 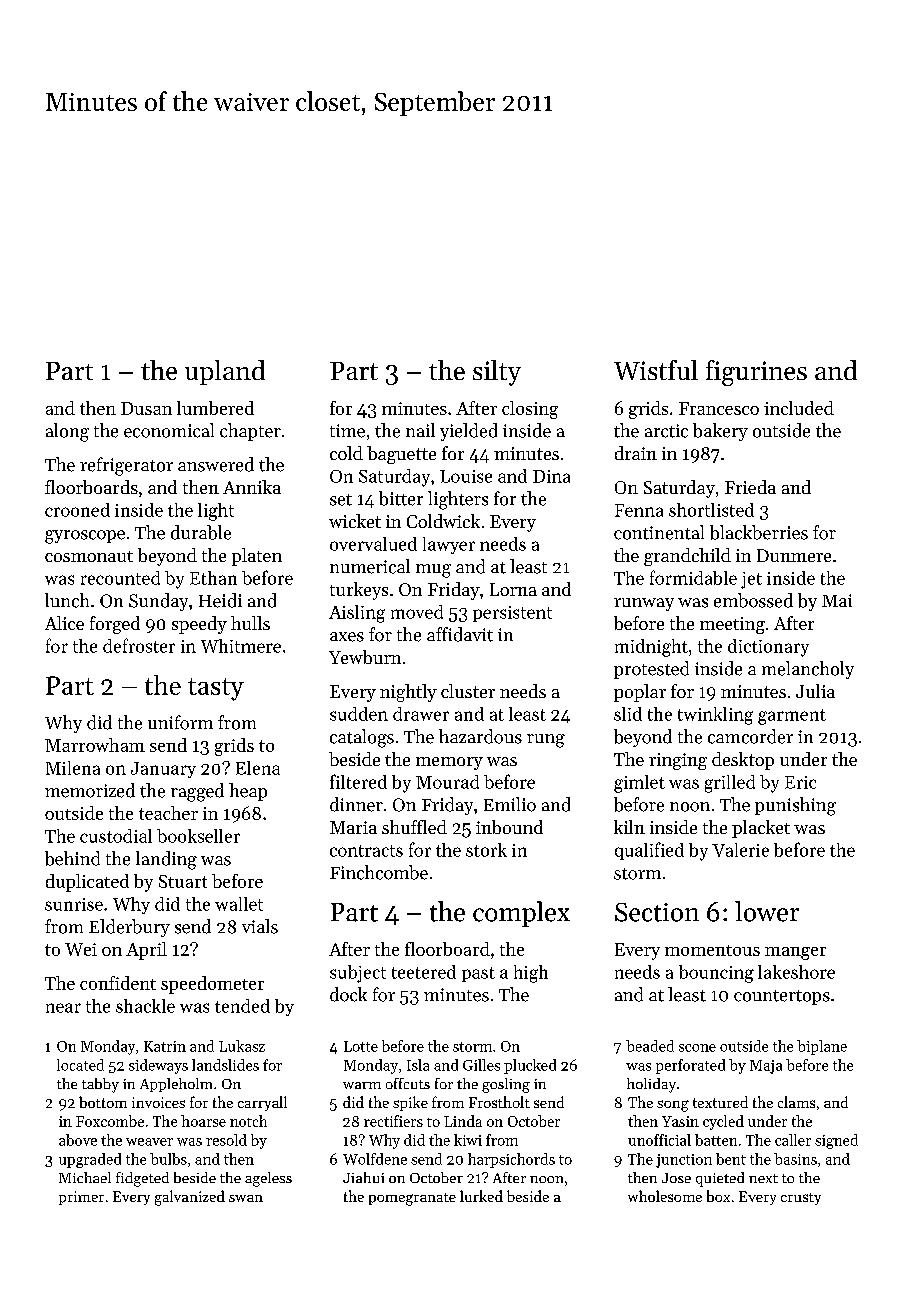 What do you see at coordinates (89, 556) in the screenshot?
I see `cosmonaut` at bounding box center [89, 556].
